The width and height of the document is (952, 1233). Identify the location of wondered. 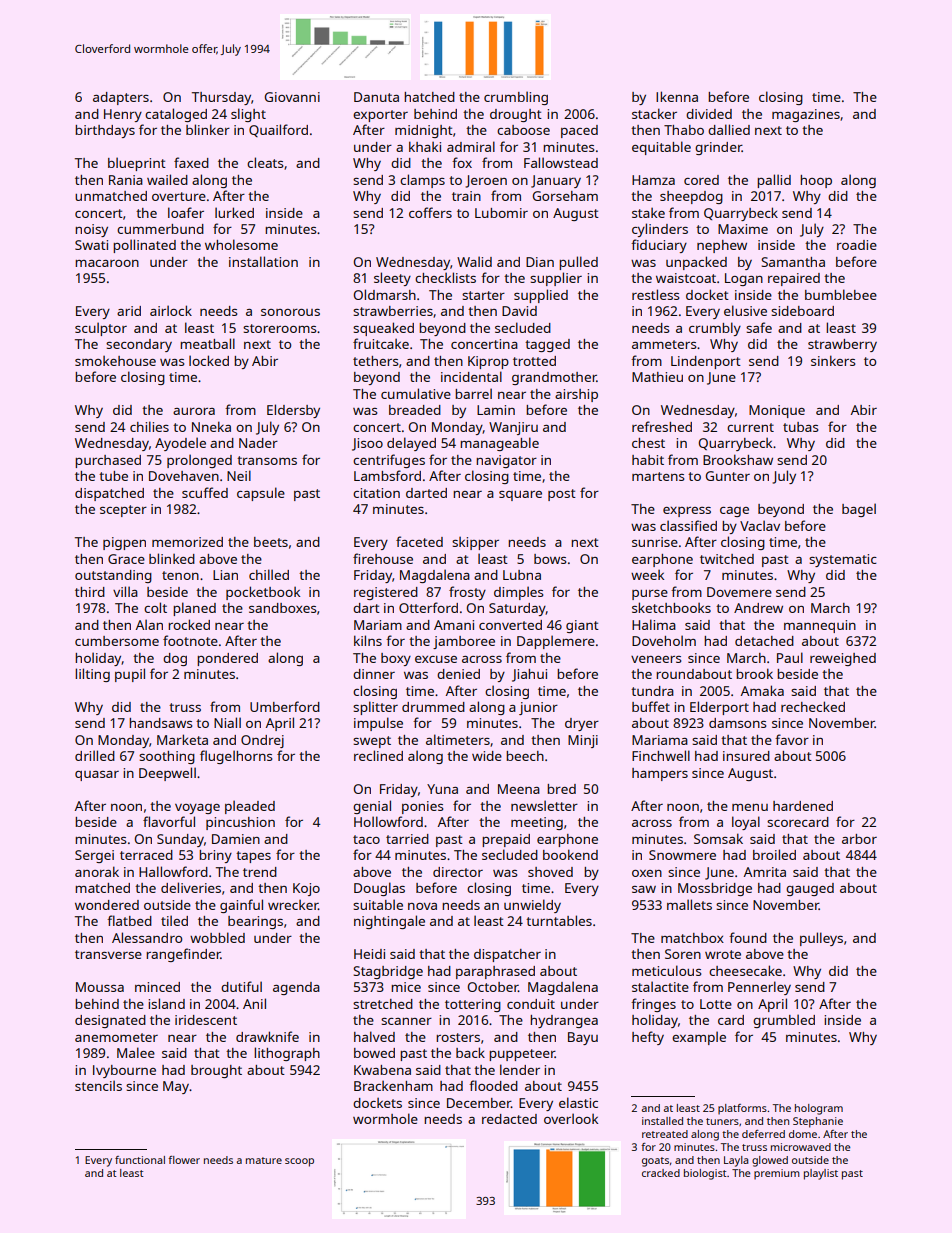
(107, 905).
